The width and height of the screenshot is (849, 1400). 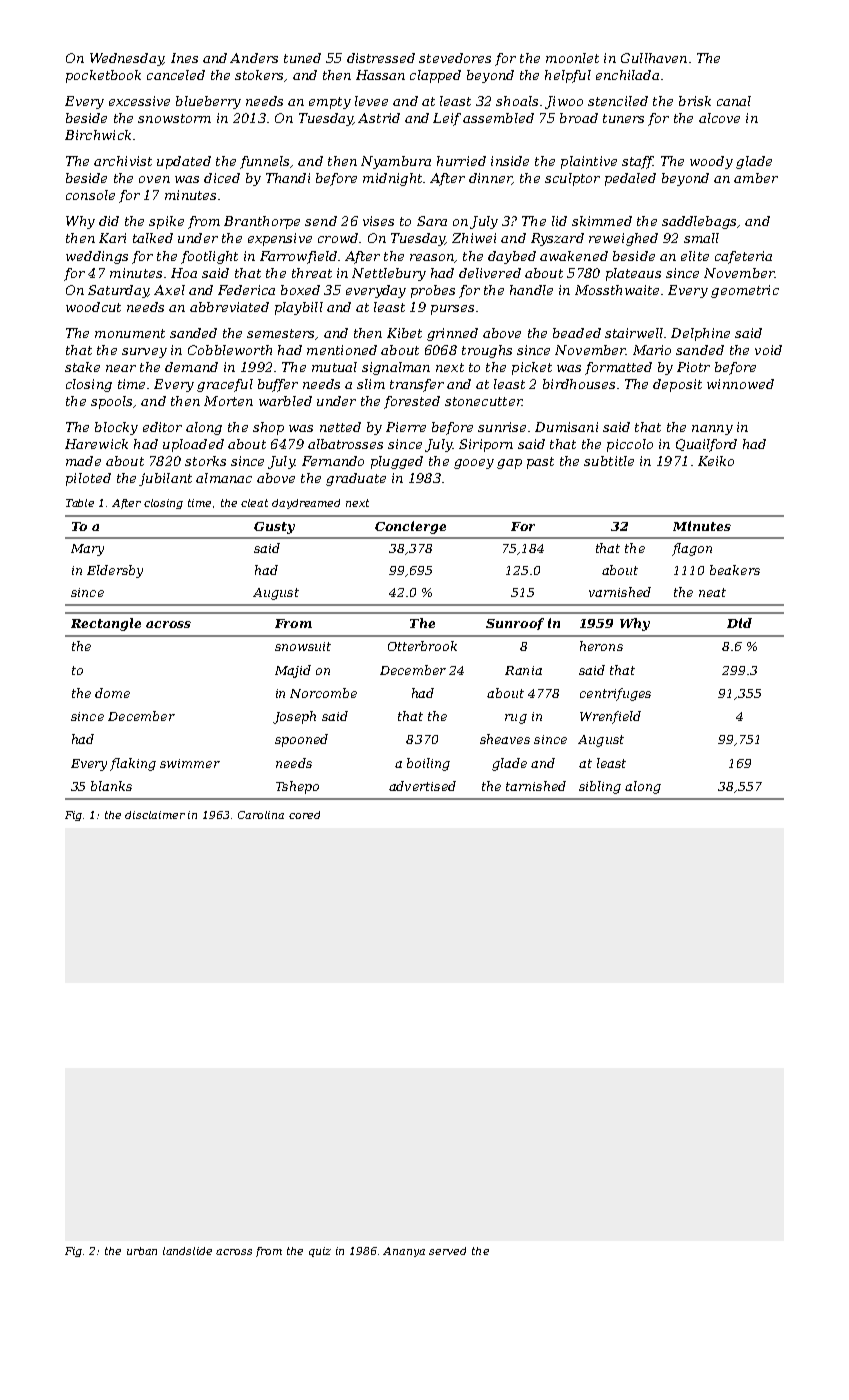 What do you see at coordinates (447, 1251) in the screenshot?
I see `served` at bounding box center [447, 1251].
